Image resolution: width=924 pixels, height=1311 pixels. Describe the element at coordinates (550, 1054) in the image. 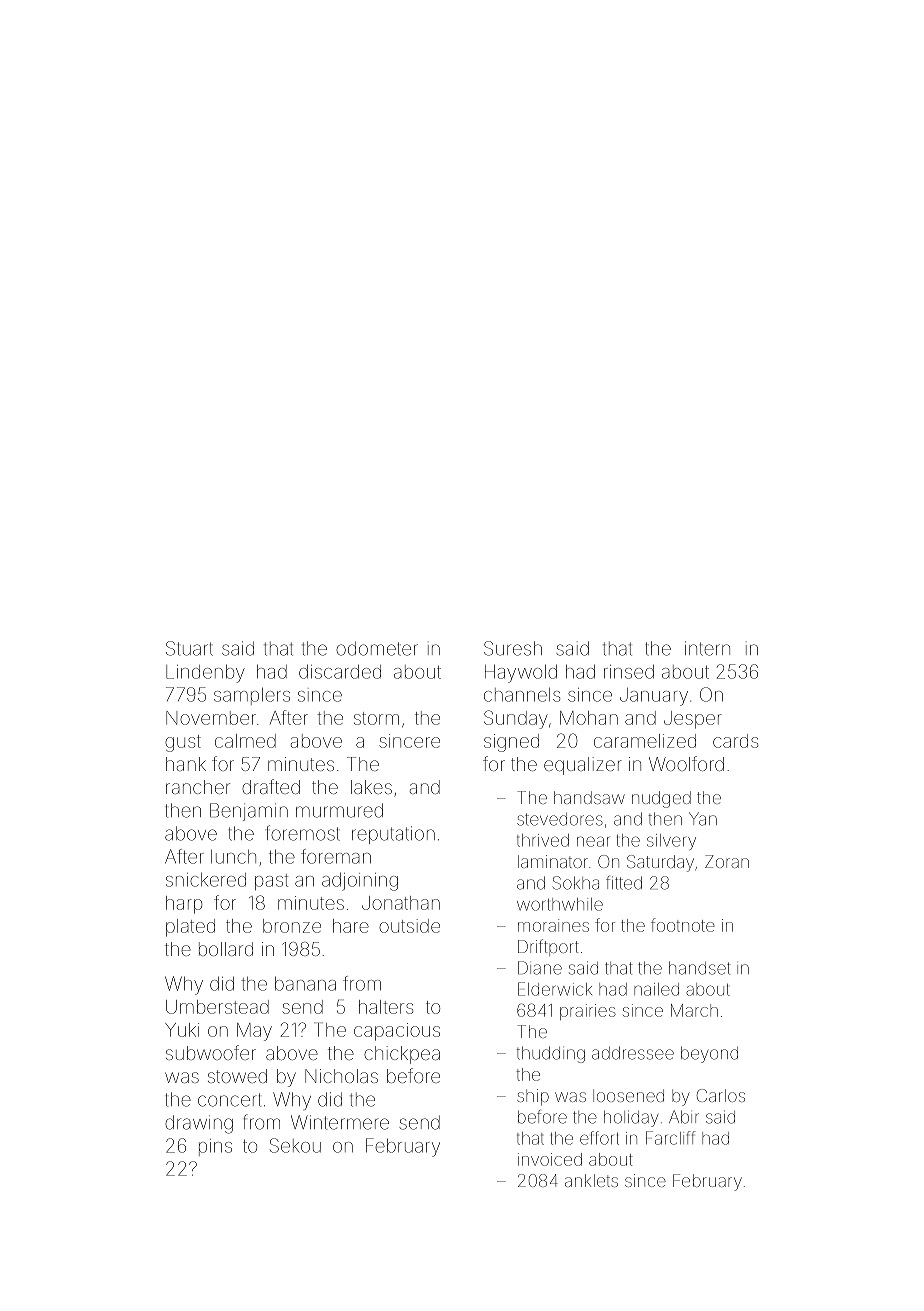

I see `thudding` at that location.
